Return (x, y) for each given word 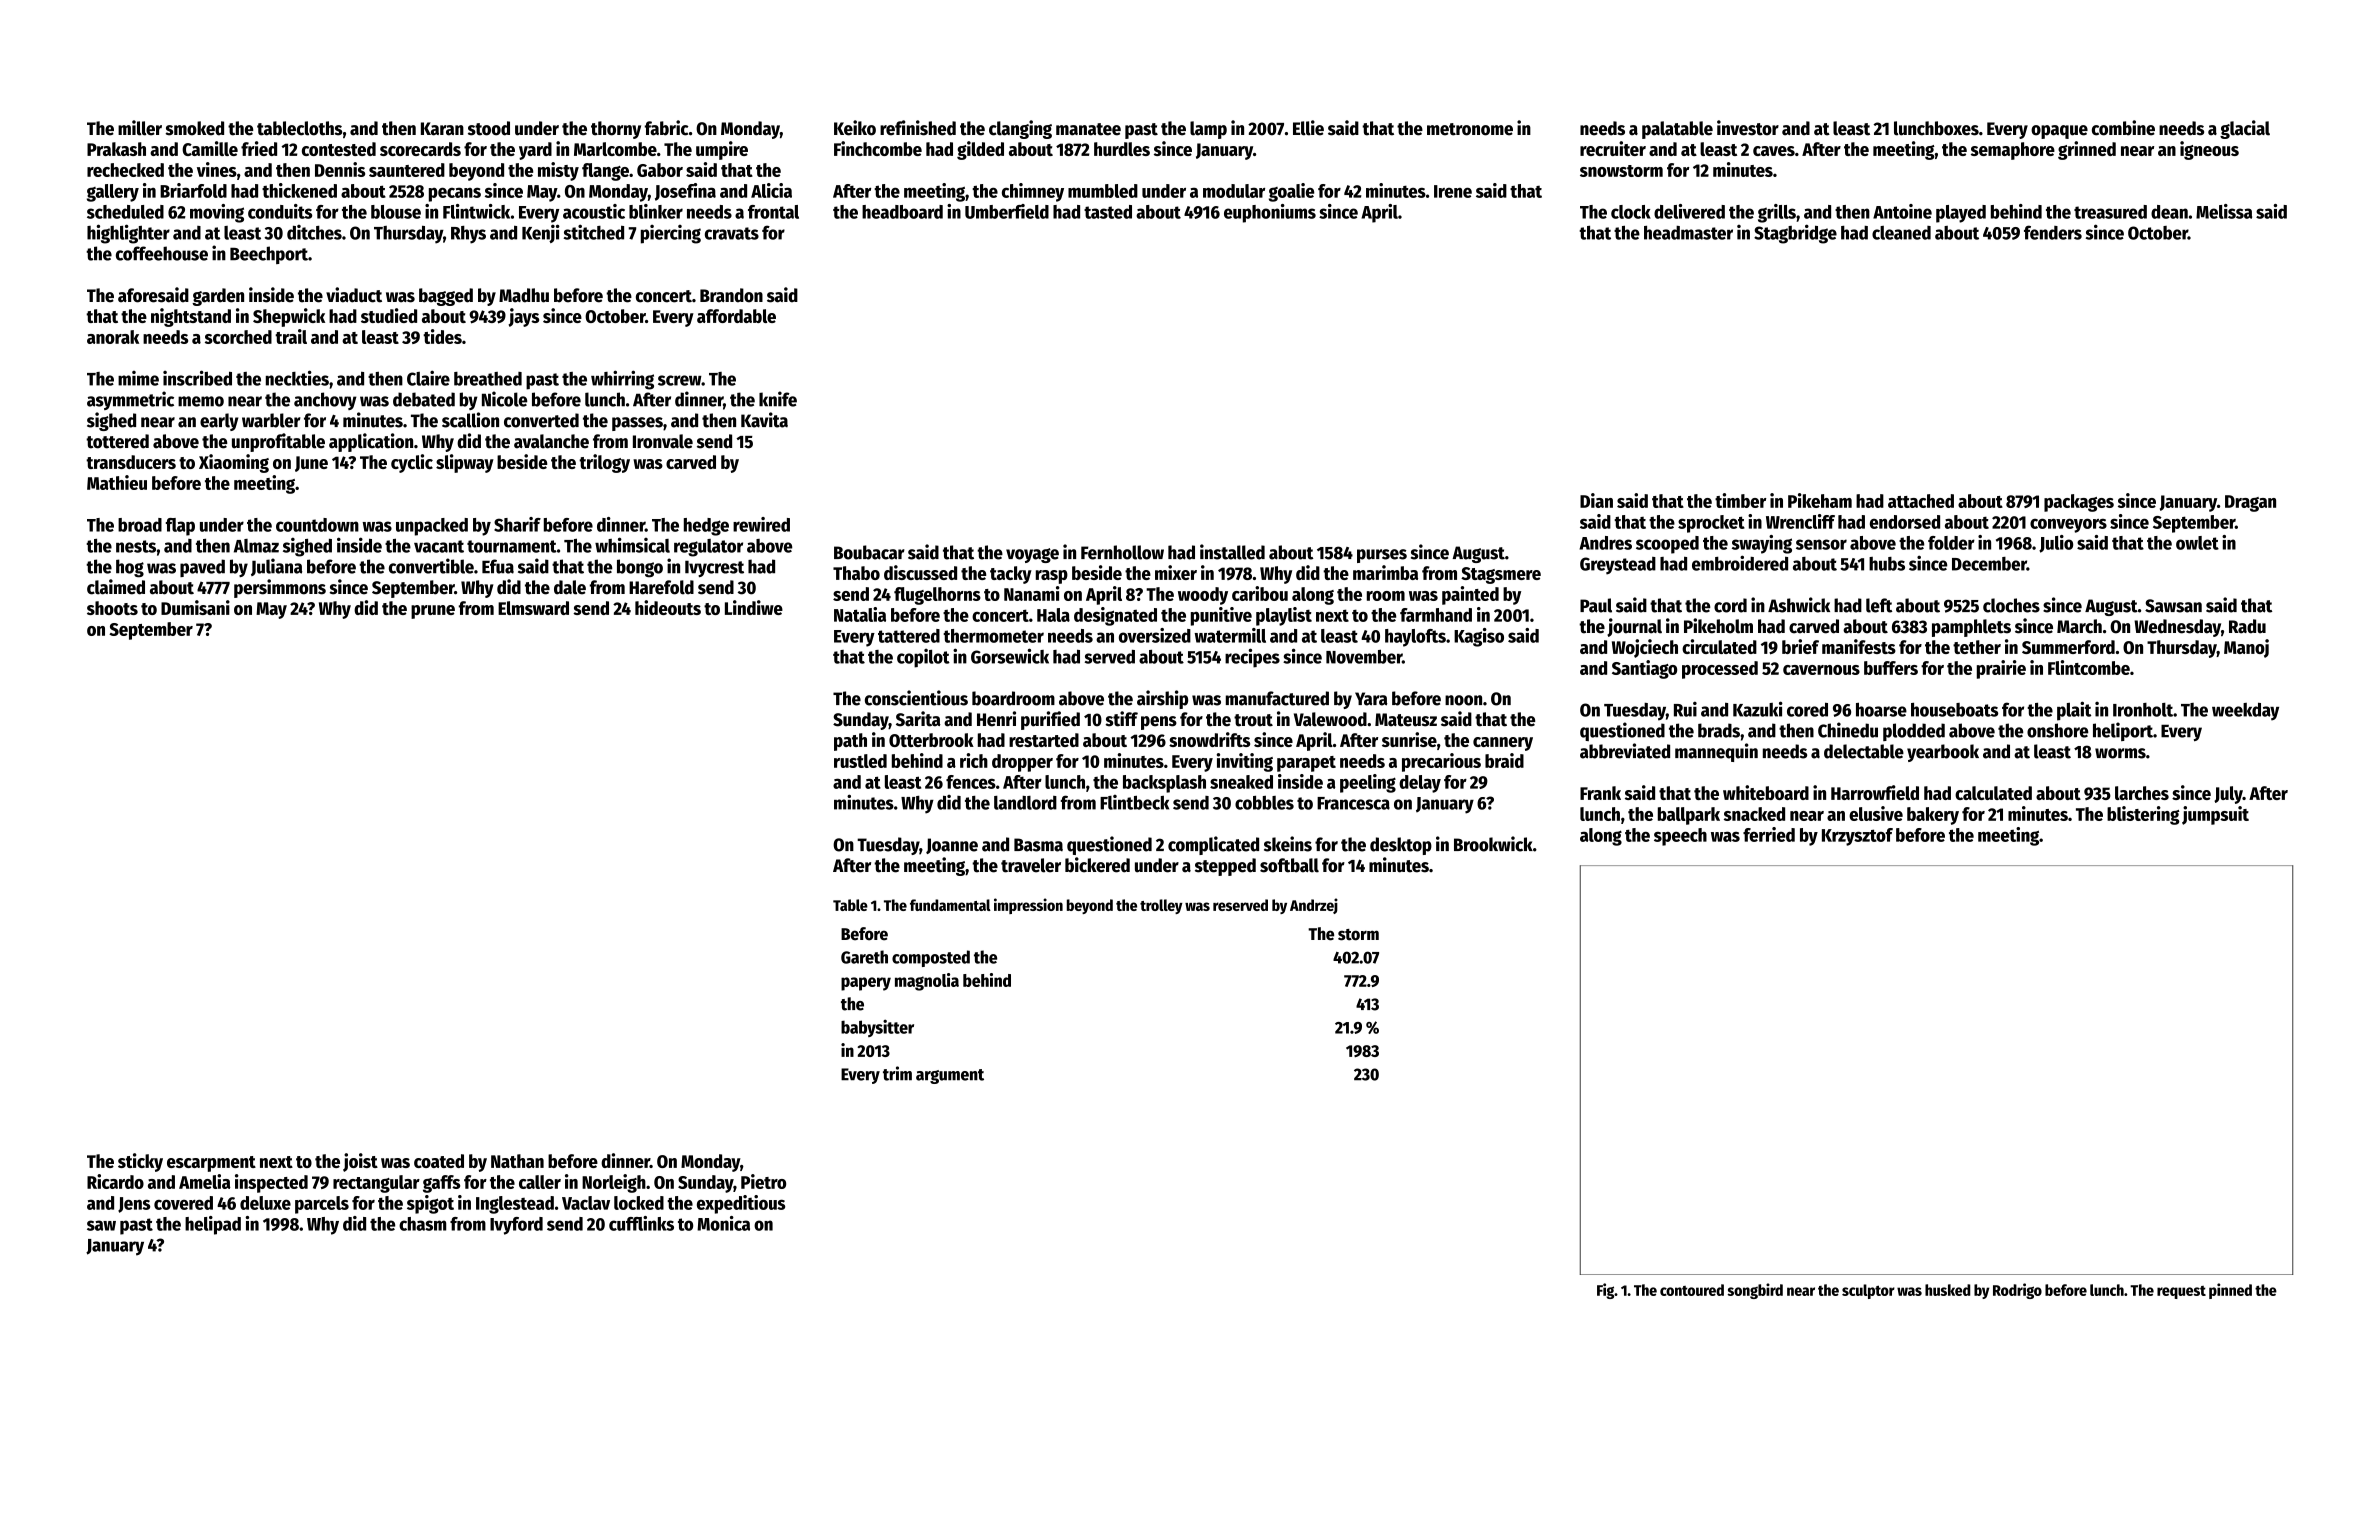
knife (778, 399)
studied (389, 315)
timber (1740, 500)
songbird (1755, 1291)
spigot (430, 1204)
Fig (1605, 1291)
